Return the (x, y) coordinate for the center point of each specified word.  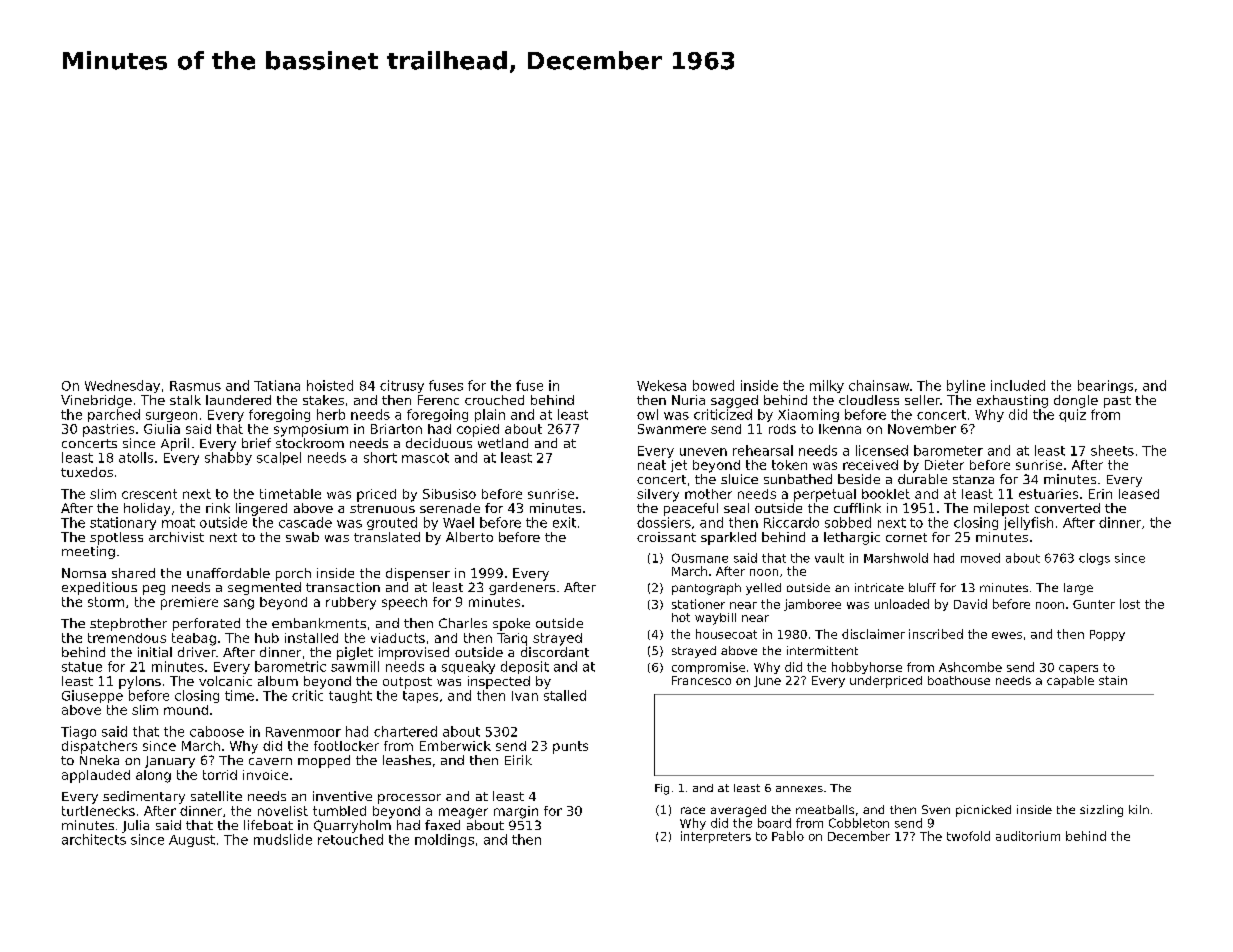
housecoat (726, 634)
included (1018, 385)
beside (859, 479)
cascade (305, 522)
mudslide (283, 839)
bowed (713, 385)
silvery (658, 495)
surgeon (171, 417)
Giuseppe (92, 696)
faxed (442, 825)
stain (1113, 680)
